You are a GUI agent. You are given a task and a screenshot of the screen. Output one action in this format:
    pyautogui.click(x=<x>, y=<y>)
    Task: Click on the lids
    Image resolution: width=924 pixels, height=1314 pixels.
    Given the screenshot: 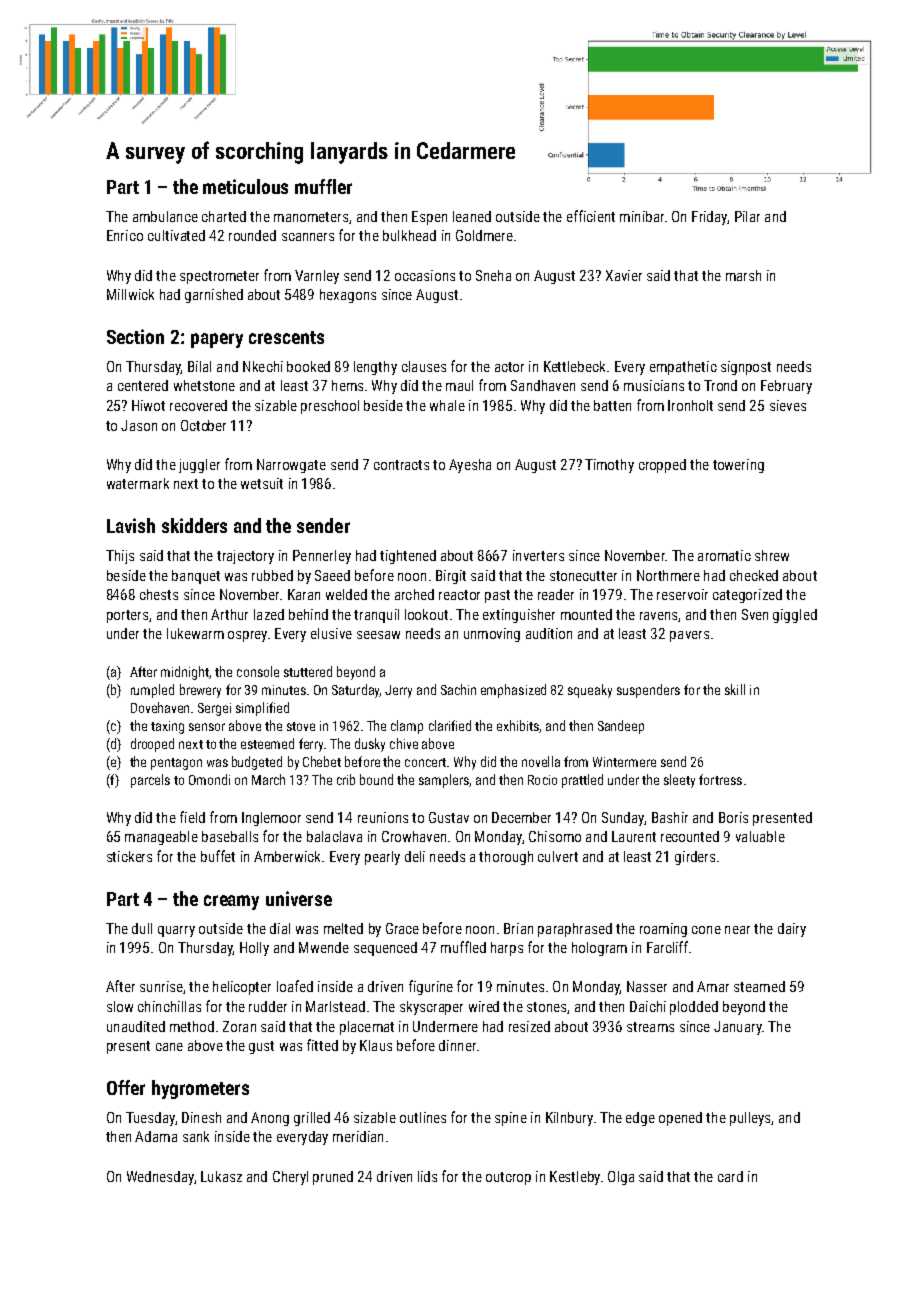 What is the action you would take?
    pyautogui.click(x=427, y=1176)
